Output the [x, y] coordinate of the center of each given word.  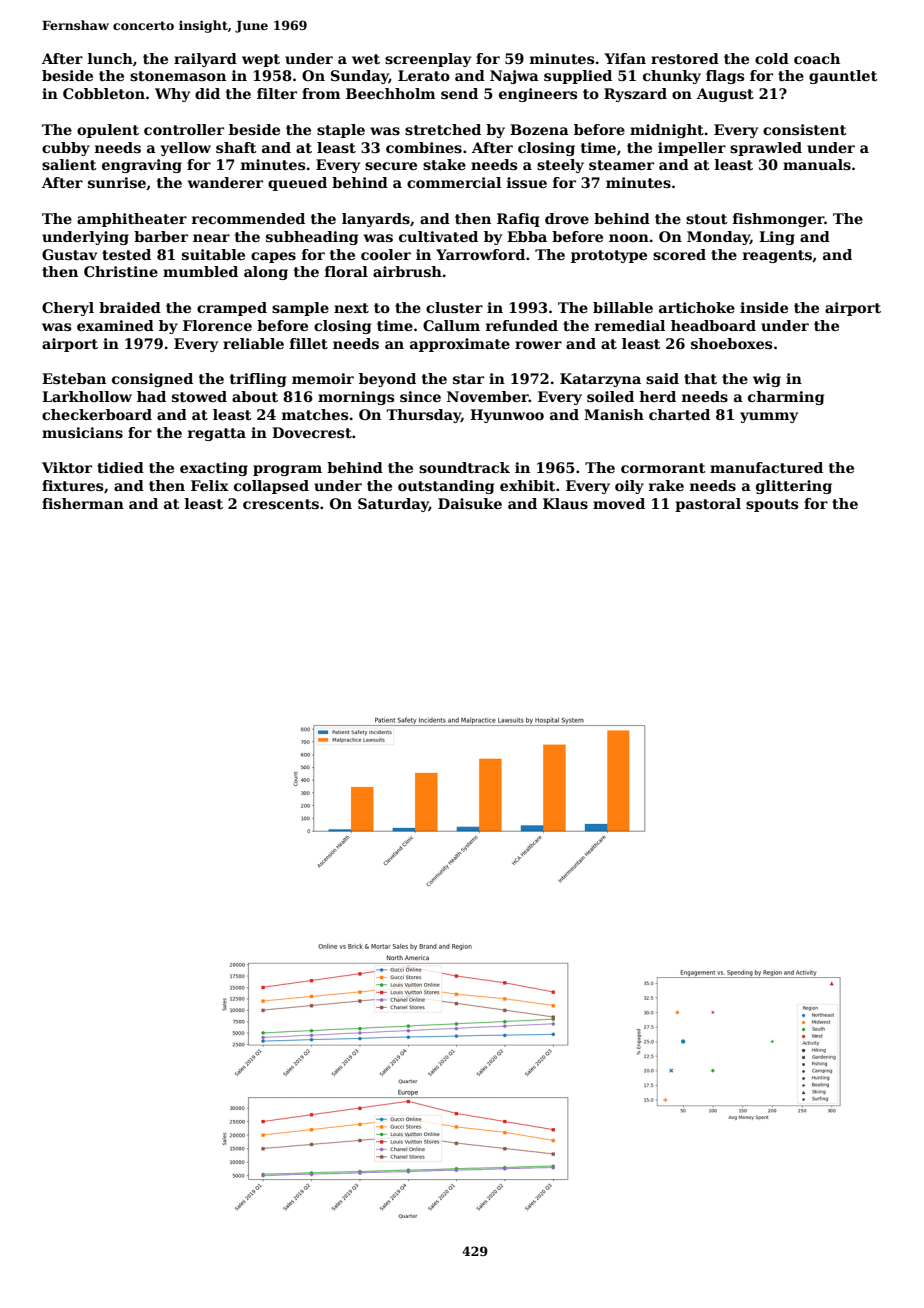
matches [315, 414]
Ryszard [635, 95]
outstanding [446, 487]
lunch [110, 58]
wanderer [225, 182]
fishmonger [778, 220]
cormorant [663, 468]
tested [126, 254]
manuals [817, 164]
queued [297, 184]
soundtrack [464, 467]
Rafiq [518, 220]
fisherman [83, 503]
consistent [805, 129]
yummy [769, 417]
